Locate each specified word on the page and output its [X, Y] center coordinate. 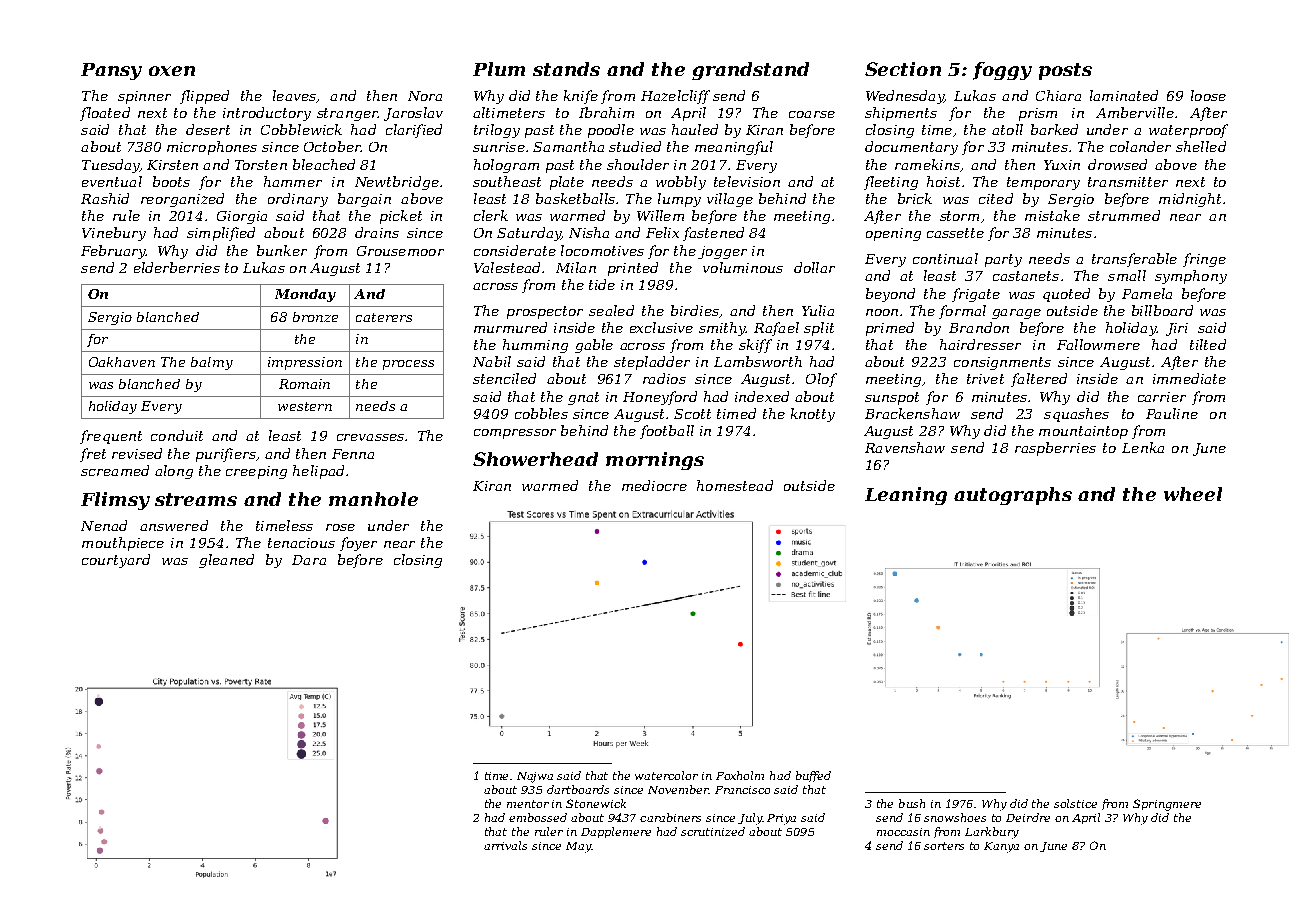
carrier [1162, 397]
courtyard [116, 561]
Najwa [535, 777]
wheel [1193, 494]
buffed [813, 776]
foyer [358, 544]
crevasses [370, 437]
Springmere [1167, 805]
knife [581, 97]
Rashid [105, 198]
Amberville [1135, 112]
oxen [172, 71]
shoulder [638, 164]
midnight [1190, 200]
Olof [821, 380]
